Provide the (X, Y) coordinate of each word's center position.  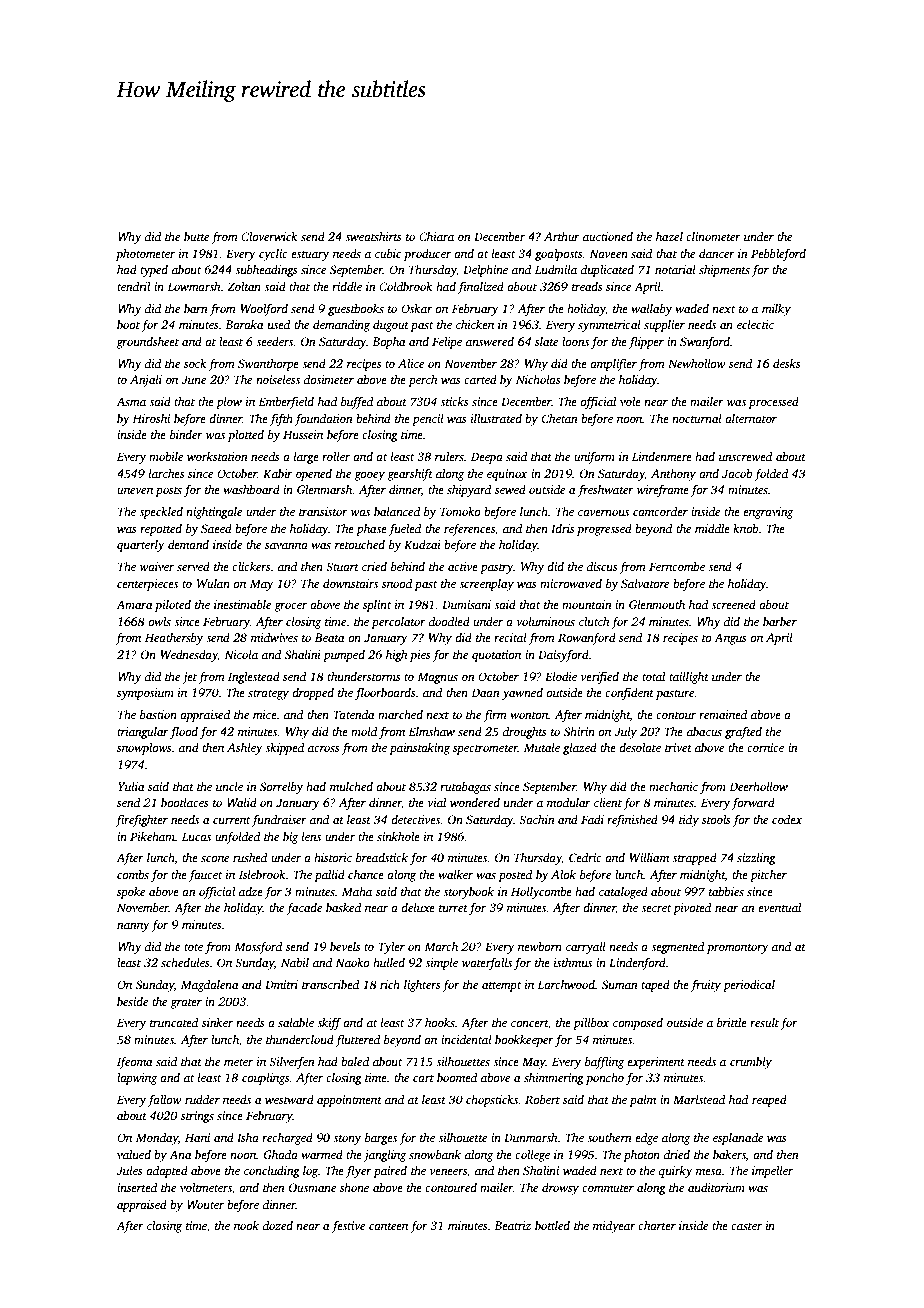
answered (490, 341)
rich (390, 984)
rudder (202, 1099)
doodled (449, 621)
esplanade (738, 1139)
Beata (329, 637)
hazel (669, 236)
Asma (131, 401)
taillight (689, 678)
